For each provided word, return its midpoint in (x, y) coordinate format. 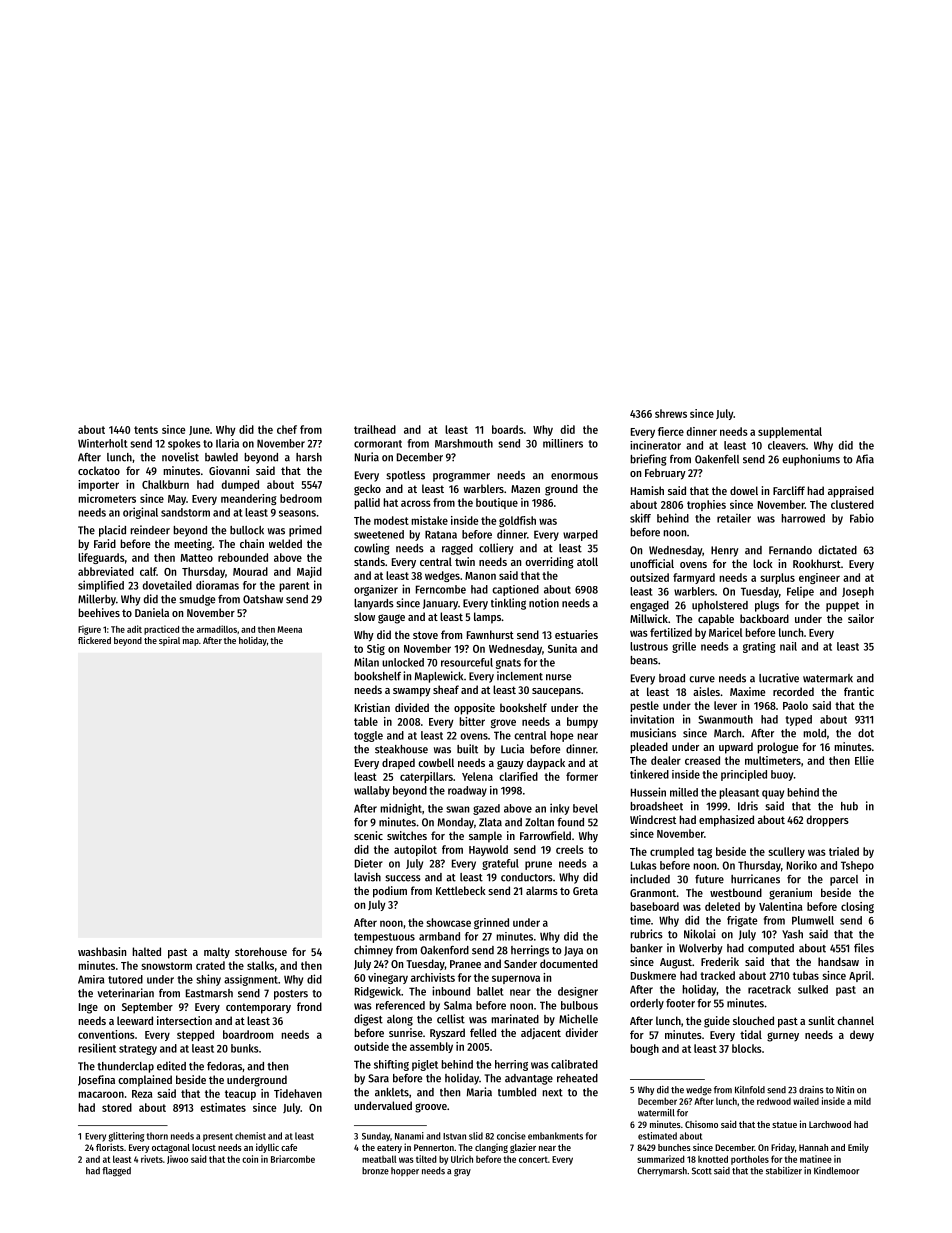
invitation (652, 719)
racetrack (769, 989)
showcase (448, 922)
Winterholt (103, 443)
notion (544, 603)
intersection (184, 1020)
